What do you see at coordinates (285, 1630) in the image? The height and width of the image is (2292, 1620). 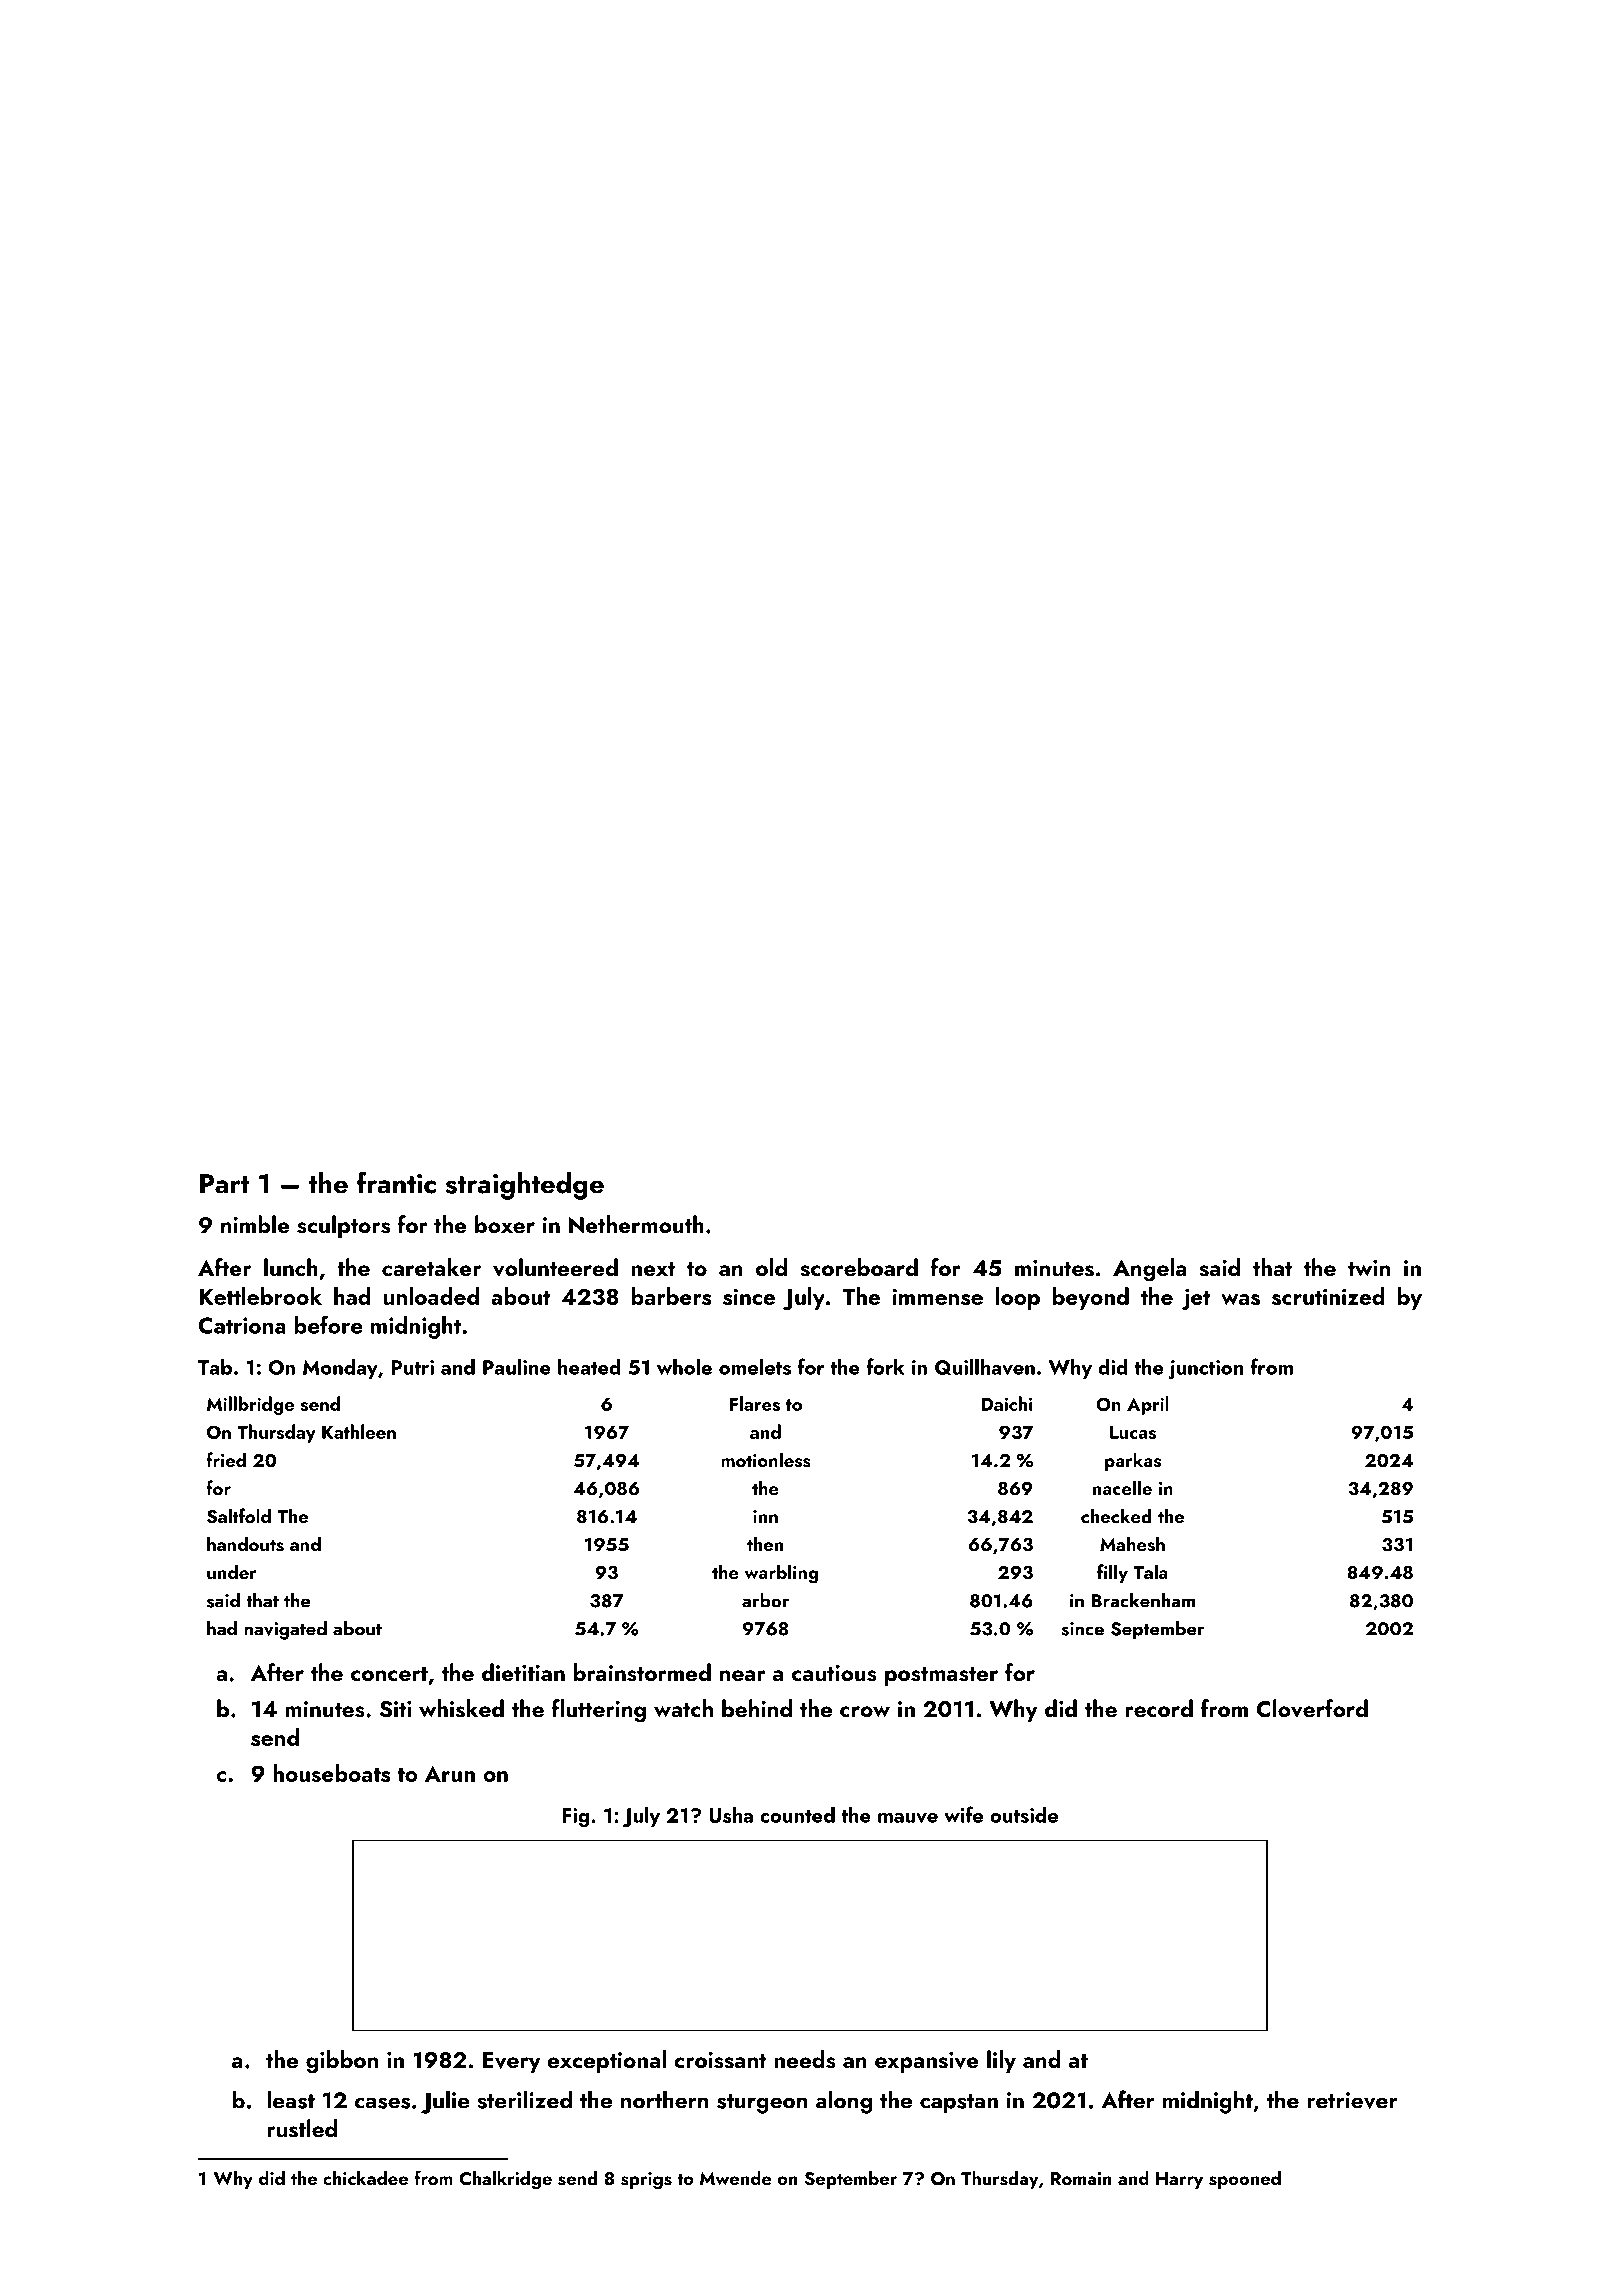 I see `navigated` at bounding box center [285, 1630].
